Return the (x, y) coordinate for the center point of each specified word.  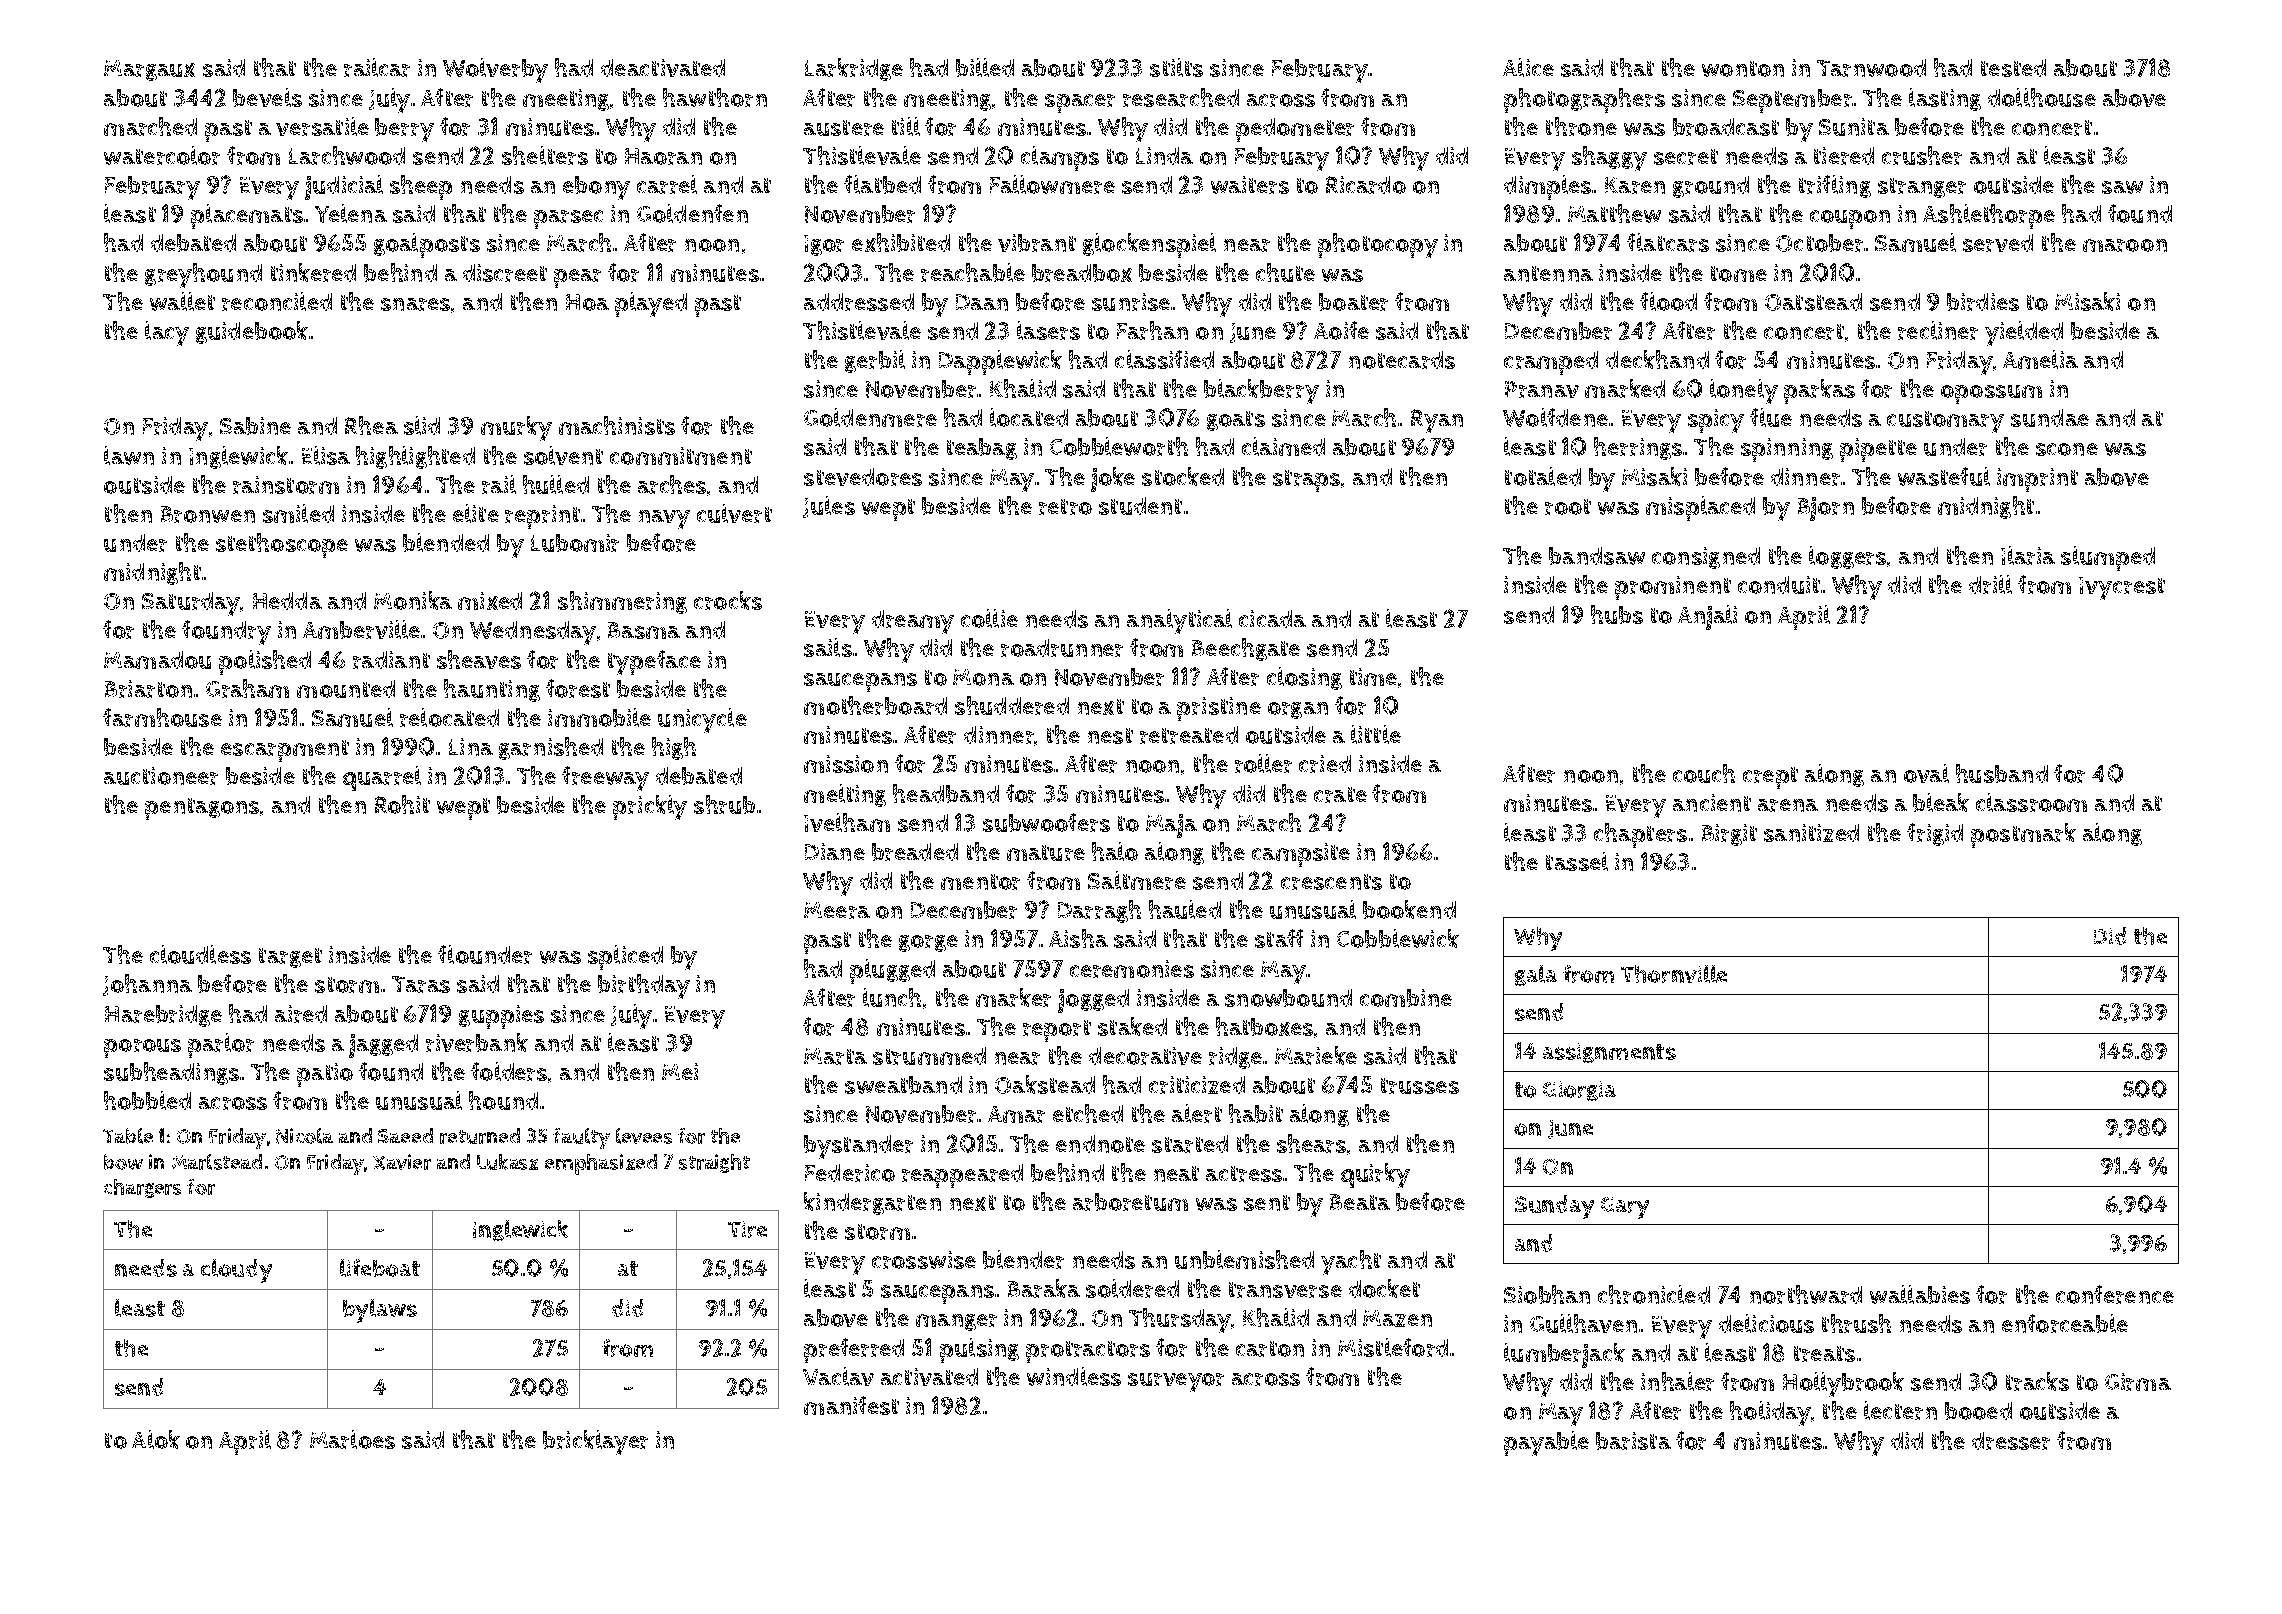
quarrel (382, 778)
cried (1325, 764)
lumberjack (1564, 1355)
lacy (167, 333)
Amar (1016, 1114)
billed (985, 67)
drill (1990, 584)
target (290, 958)
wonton (1743, 69)
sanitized (1811, 833)
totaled (1543, 476)
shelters (545, 155)
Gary (1625, 1208)
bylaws (380, 1311)
